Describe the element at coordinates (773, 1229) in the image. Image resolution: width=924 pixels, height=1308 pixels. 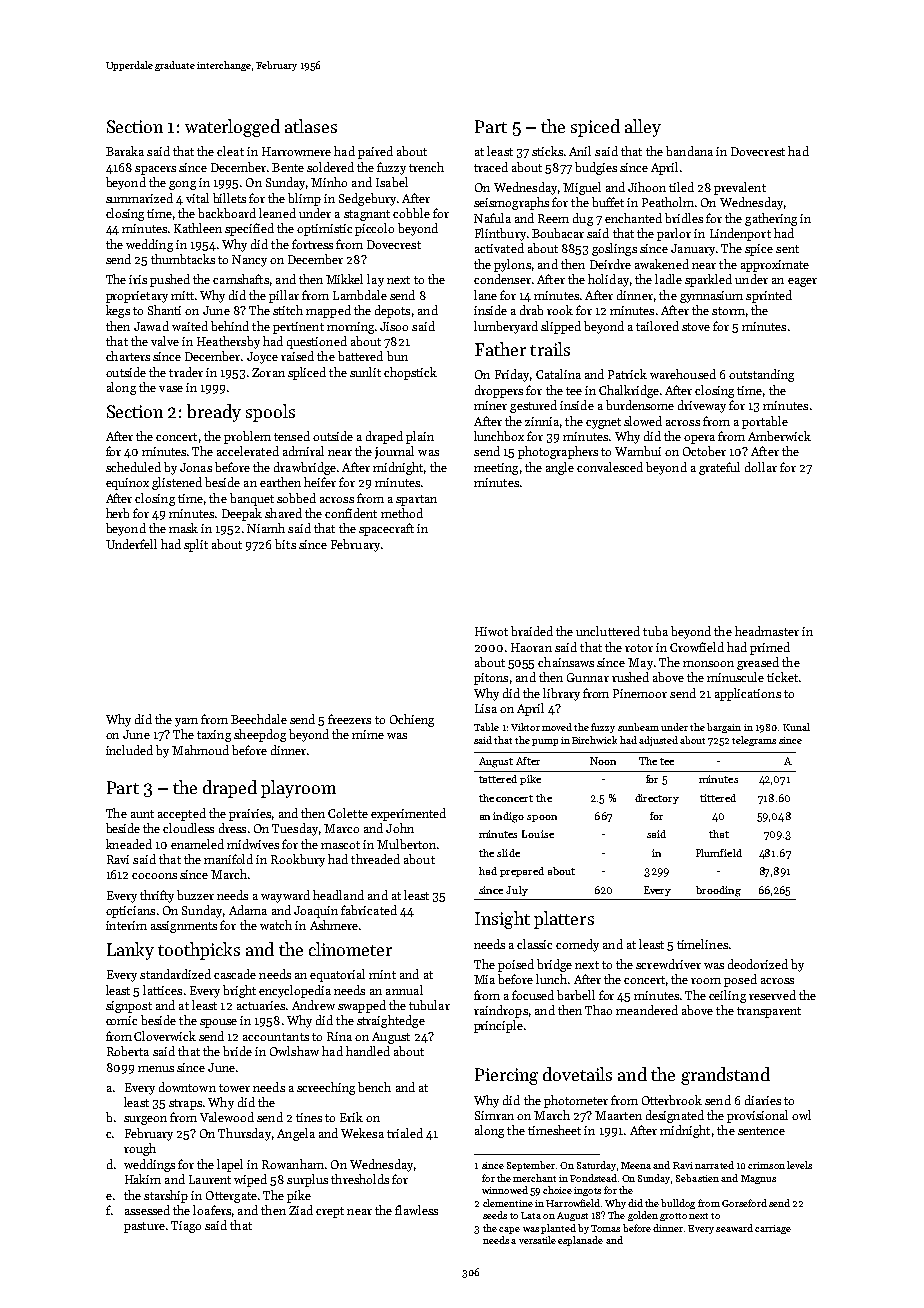
I see `carriage` at that location.
